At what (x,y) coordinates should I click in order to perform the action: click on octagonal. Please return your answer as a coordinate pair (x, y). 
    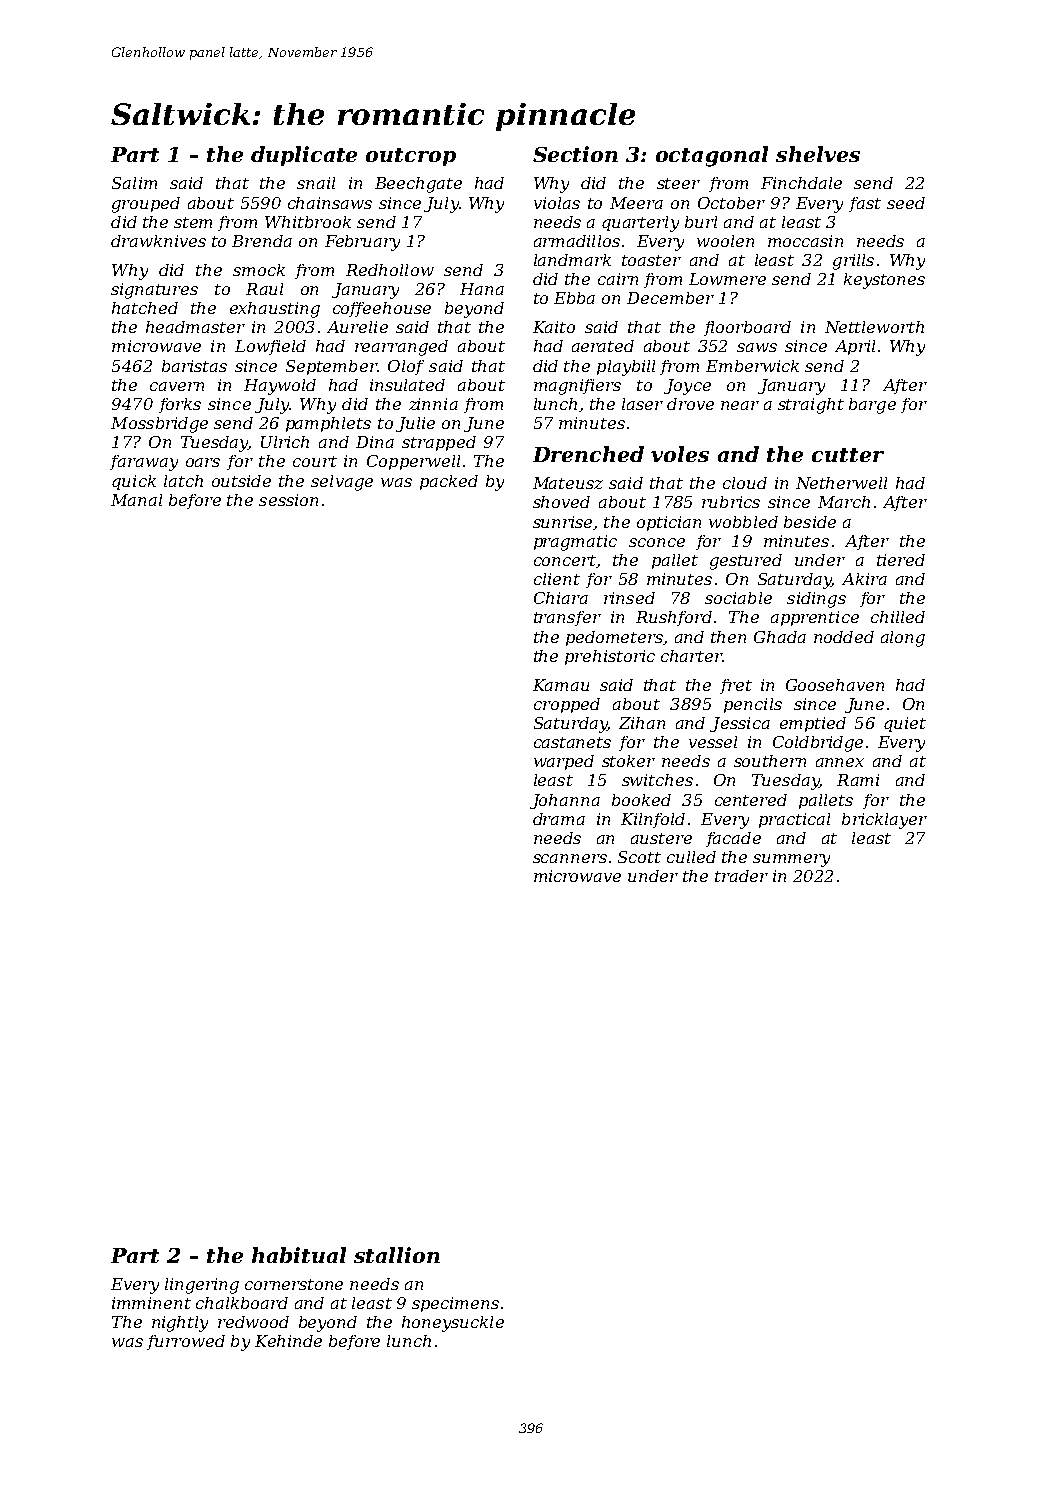
    Looking at the image, I should click on (712, 156).
